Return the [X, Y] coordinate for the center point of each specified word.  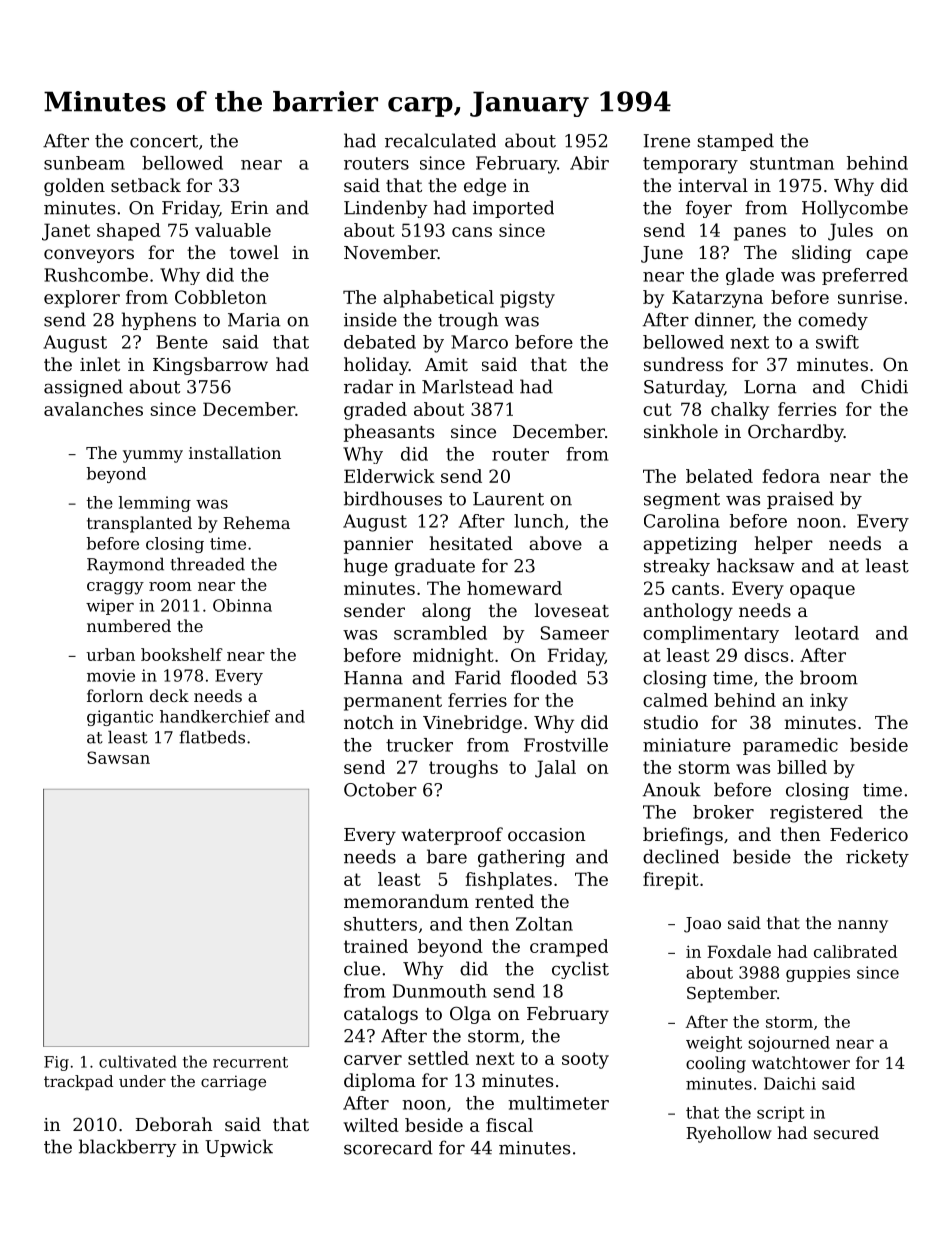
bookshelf [182, 654]
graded [375, 411]
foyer [709, 209]
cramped [569, 948]
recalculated [440, 140]
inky [829, 702]
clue [362, 968]
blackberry [128, 1148]
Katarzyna [717, 299]
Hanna [373, 678]
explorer [82, 299]
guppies [818, 974]
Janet [66, 232]
